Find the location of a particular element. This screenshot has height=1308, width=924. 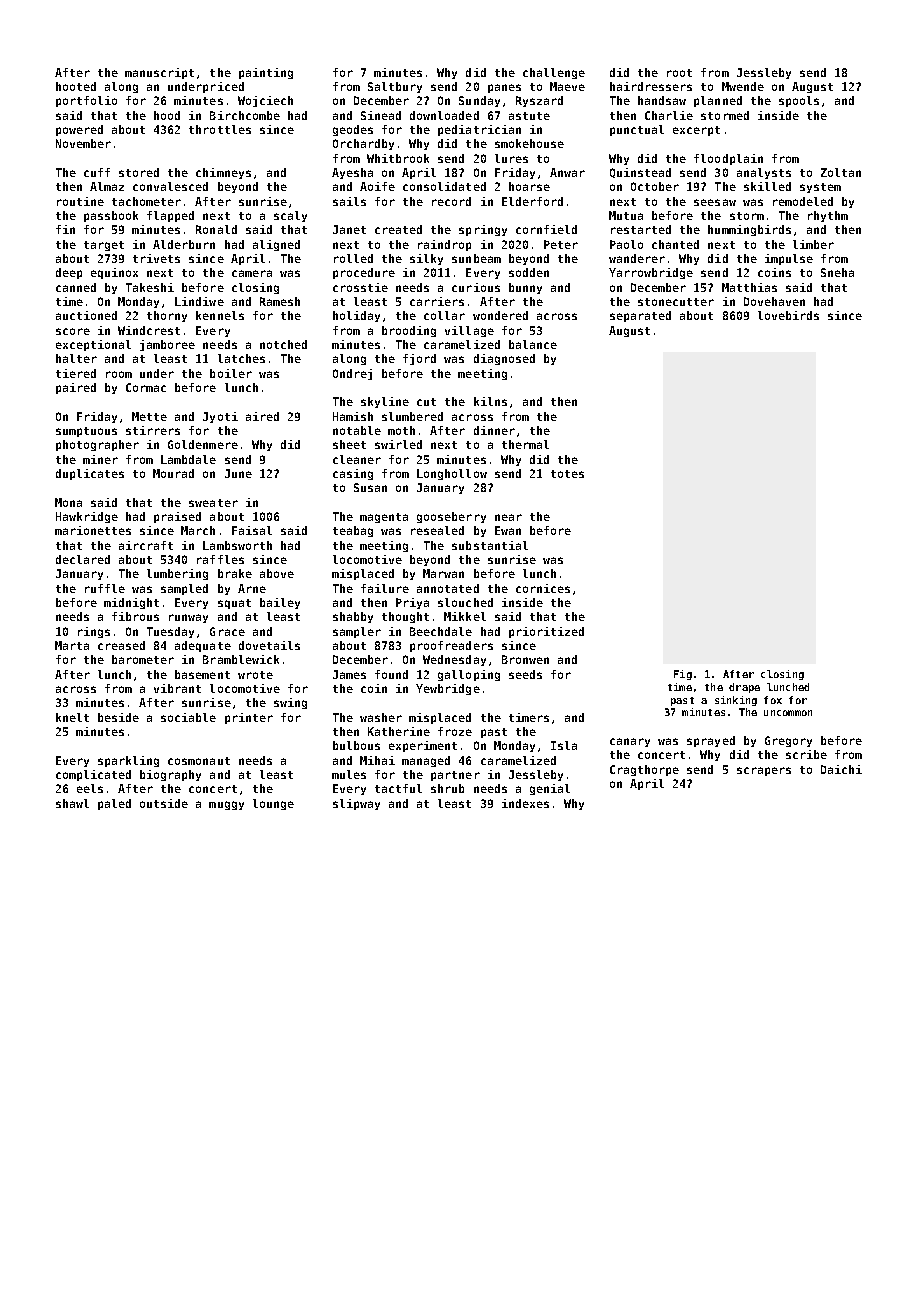

hooted is located at coordinates (76, 86).
